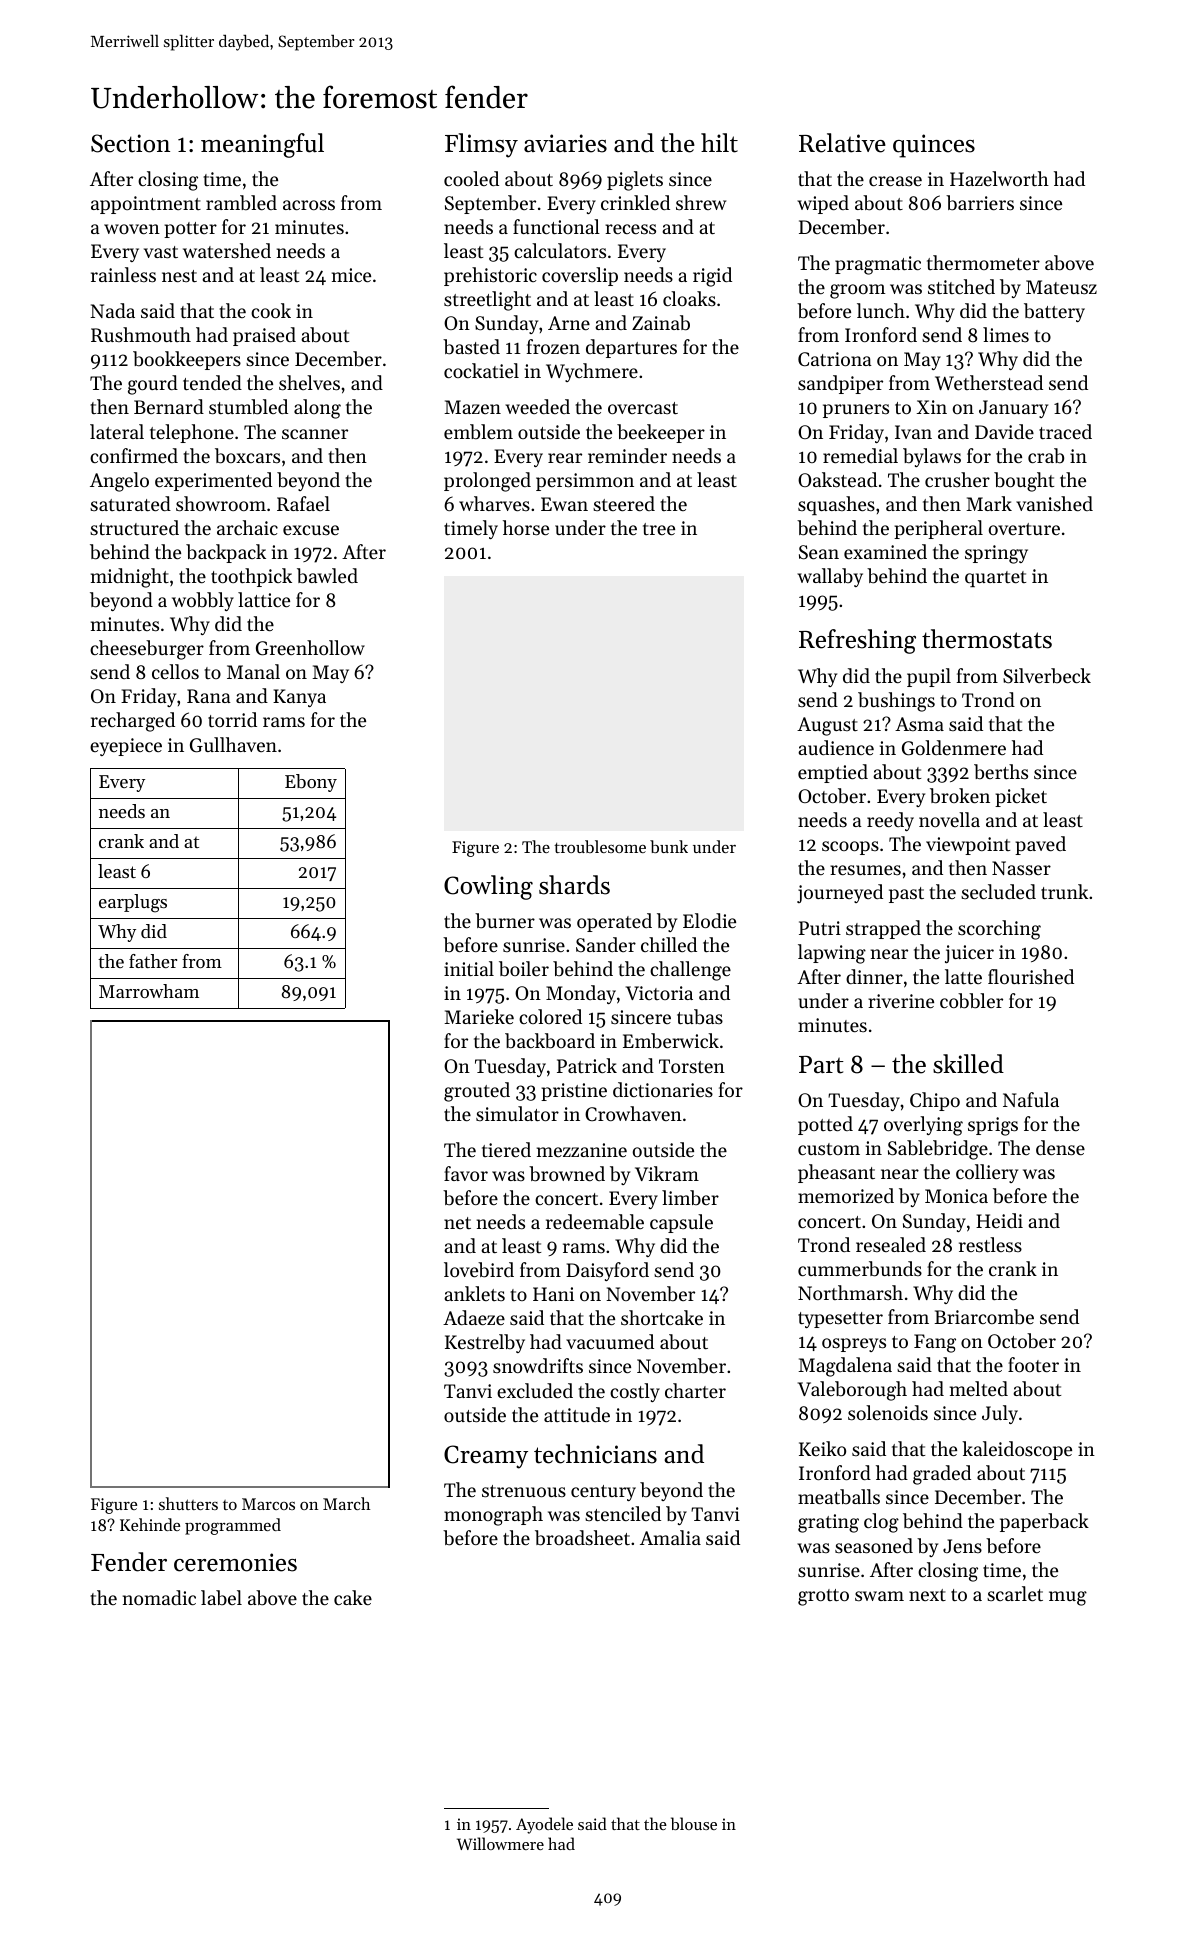  I want to click on skilled, so click(968, 1064).
